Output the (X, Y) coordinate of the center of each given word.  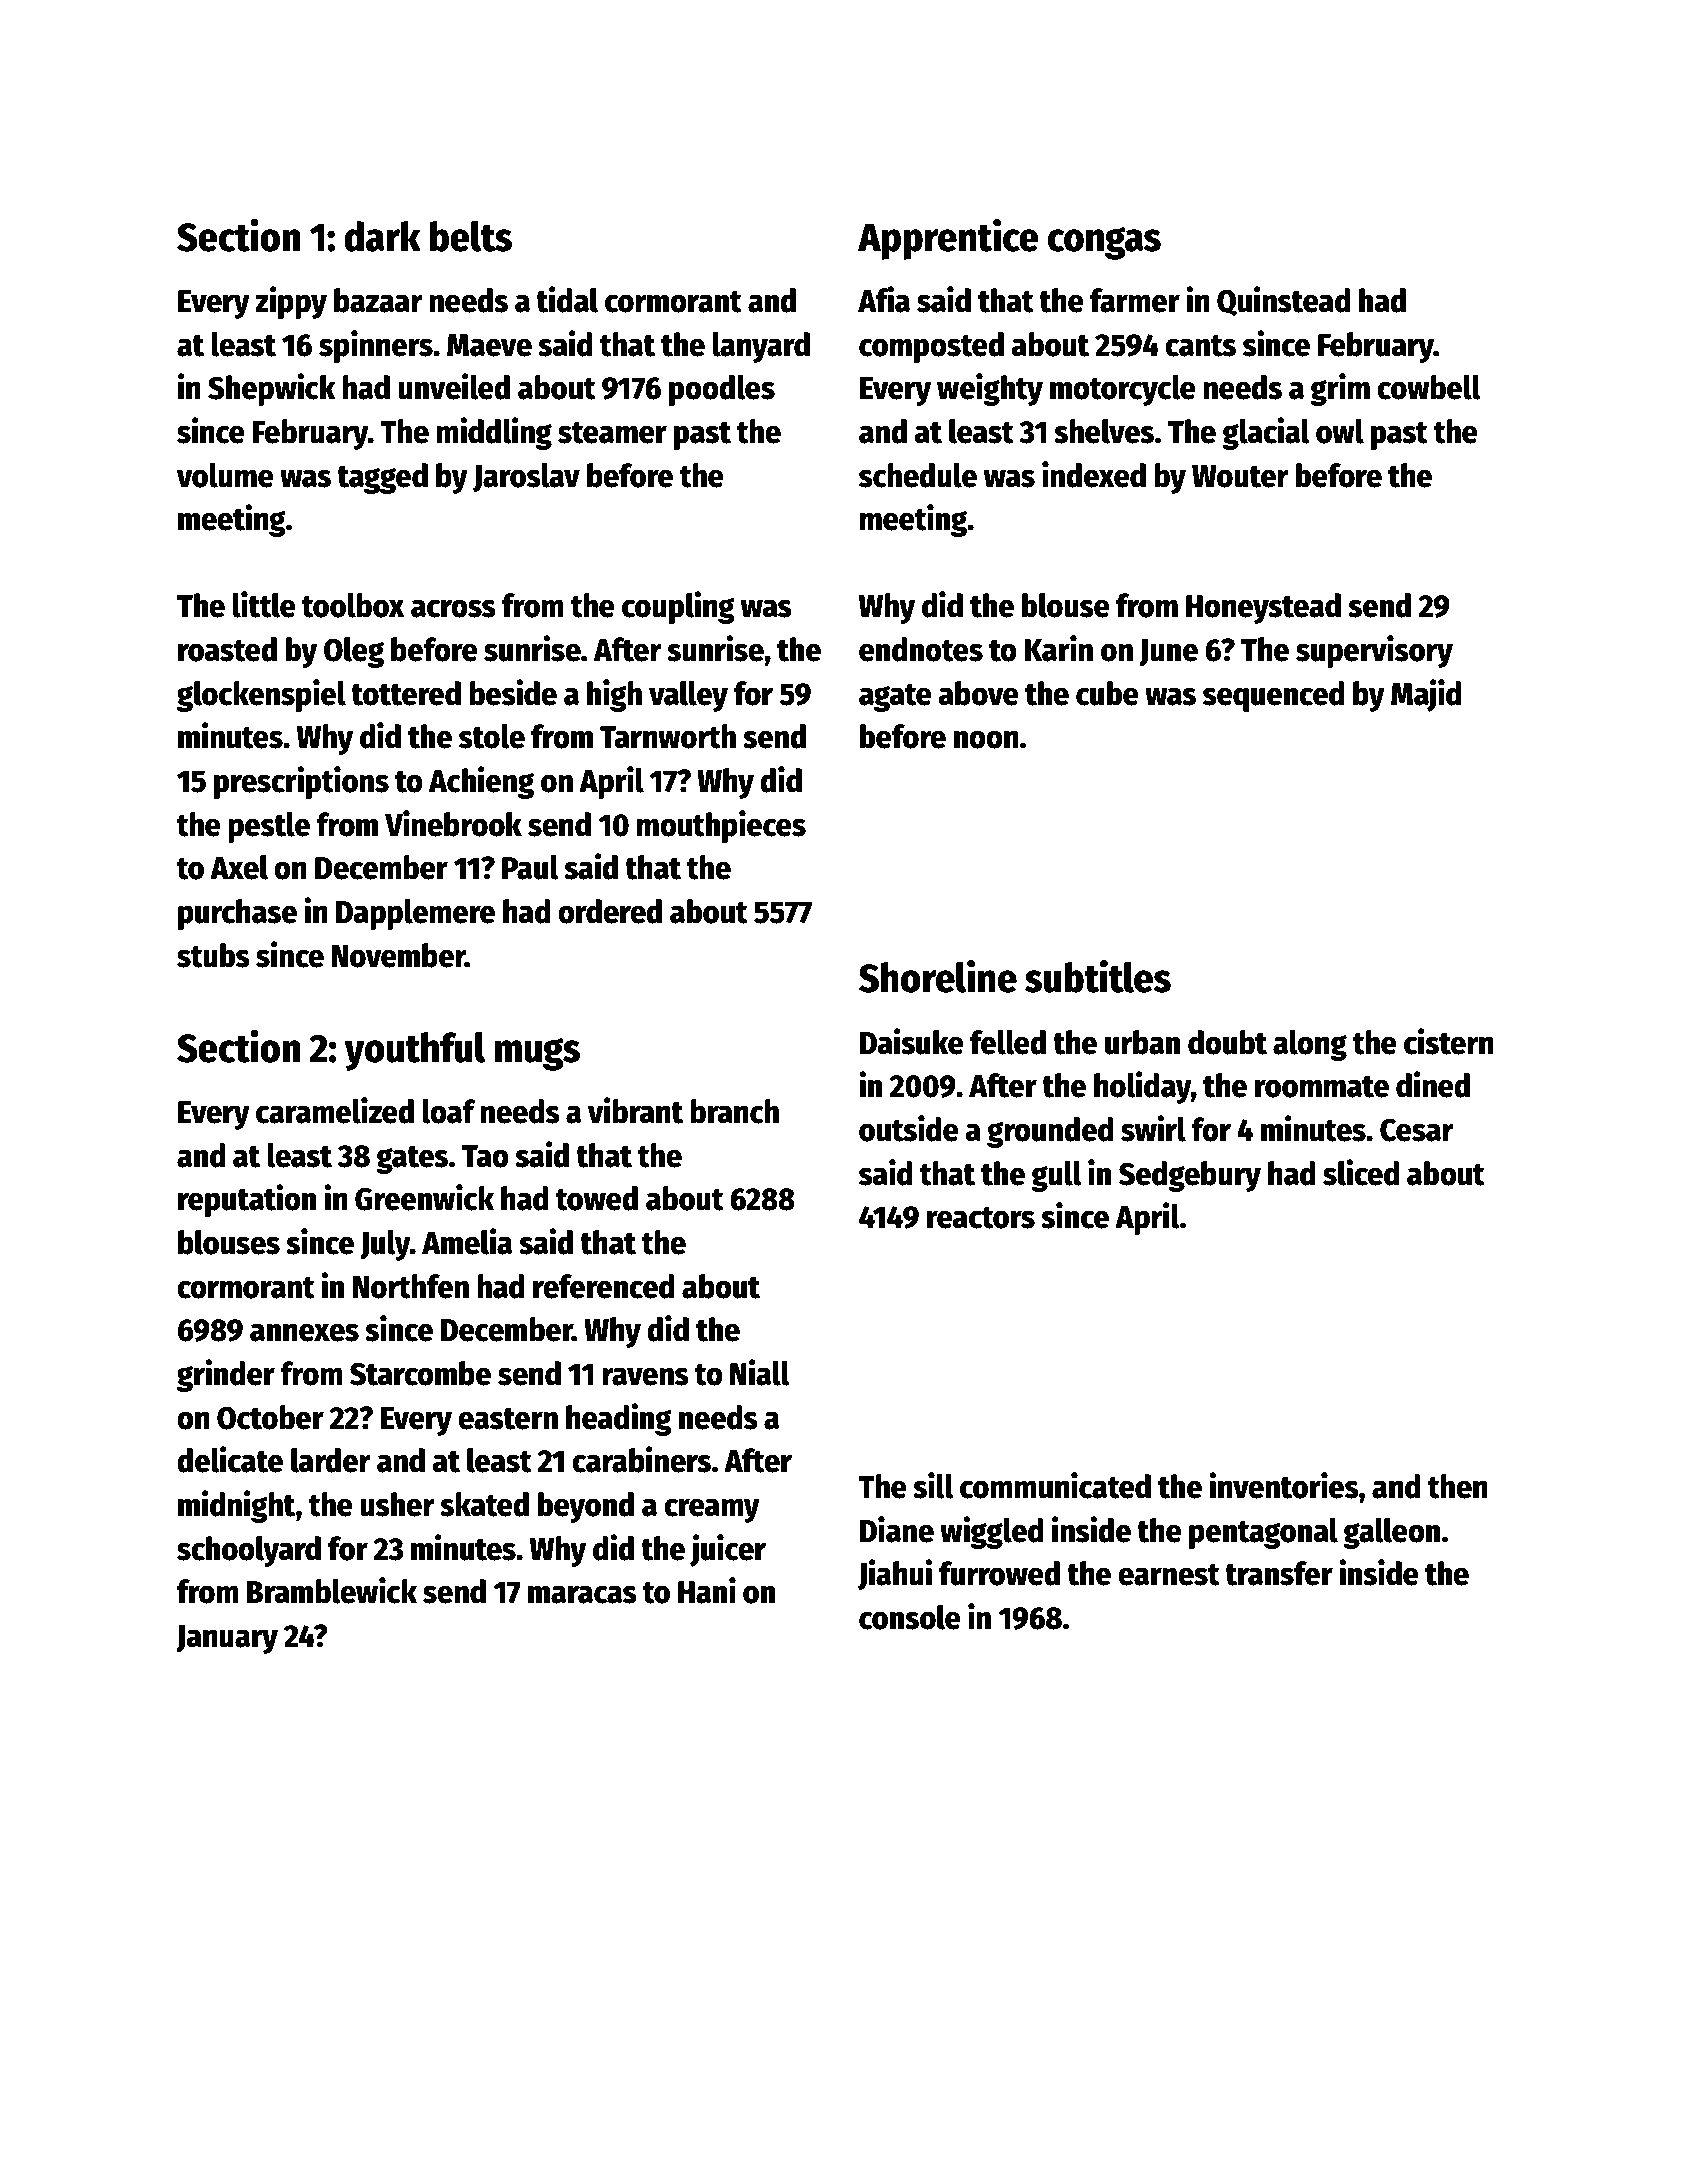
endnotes (921, 649)
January (227, 1639)
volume (225, 475)
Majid (1426, 695)
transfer (1279, 1573)
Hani (707, 1590)
